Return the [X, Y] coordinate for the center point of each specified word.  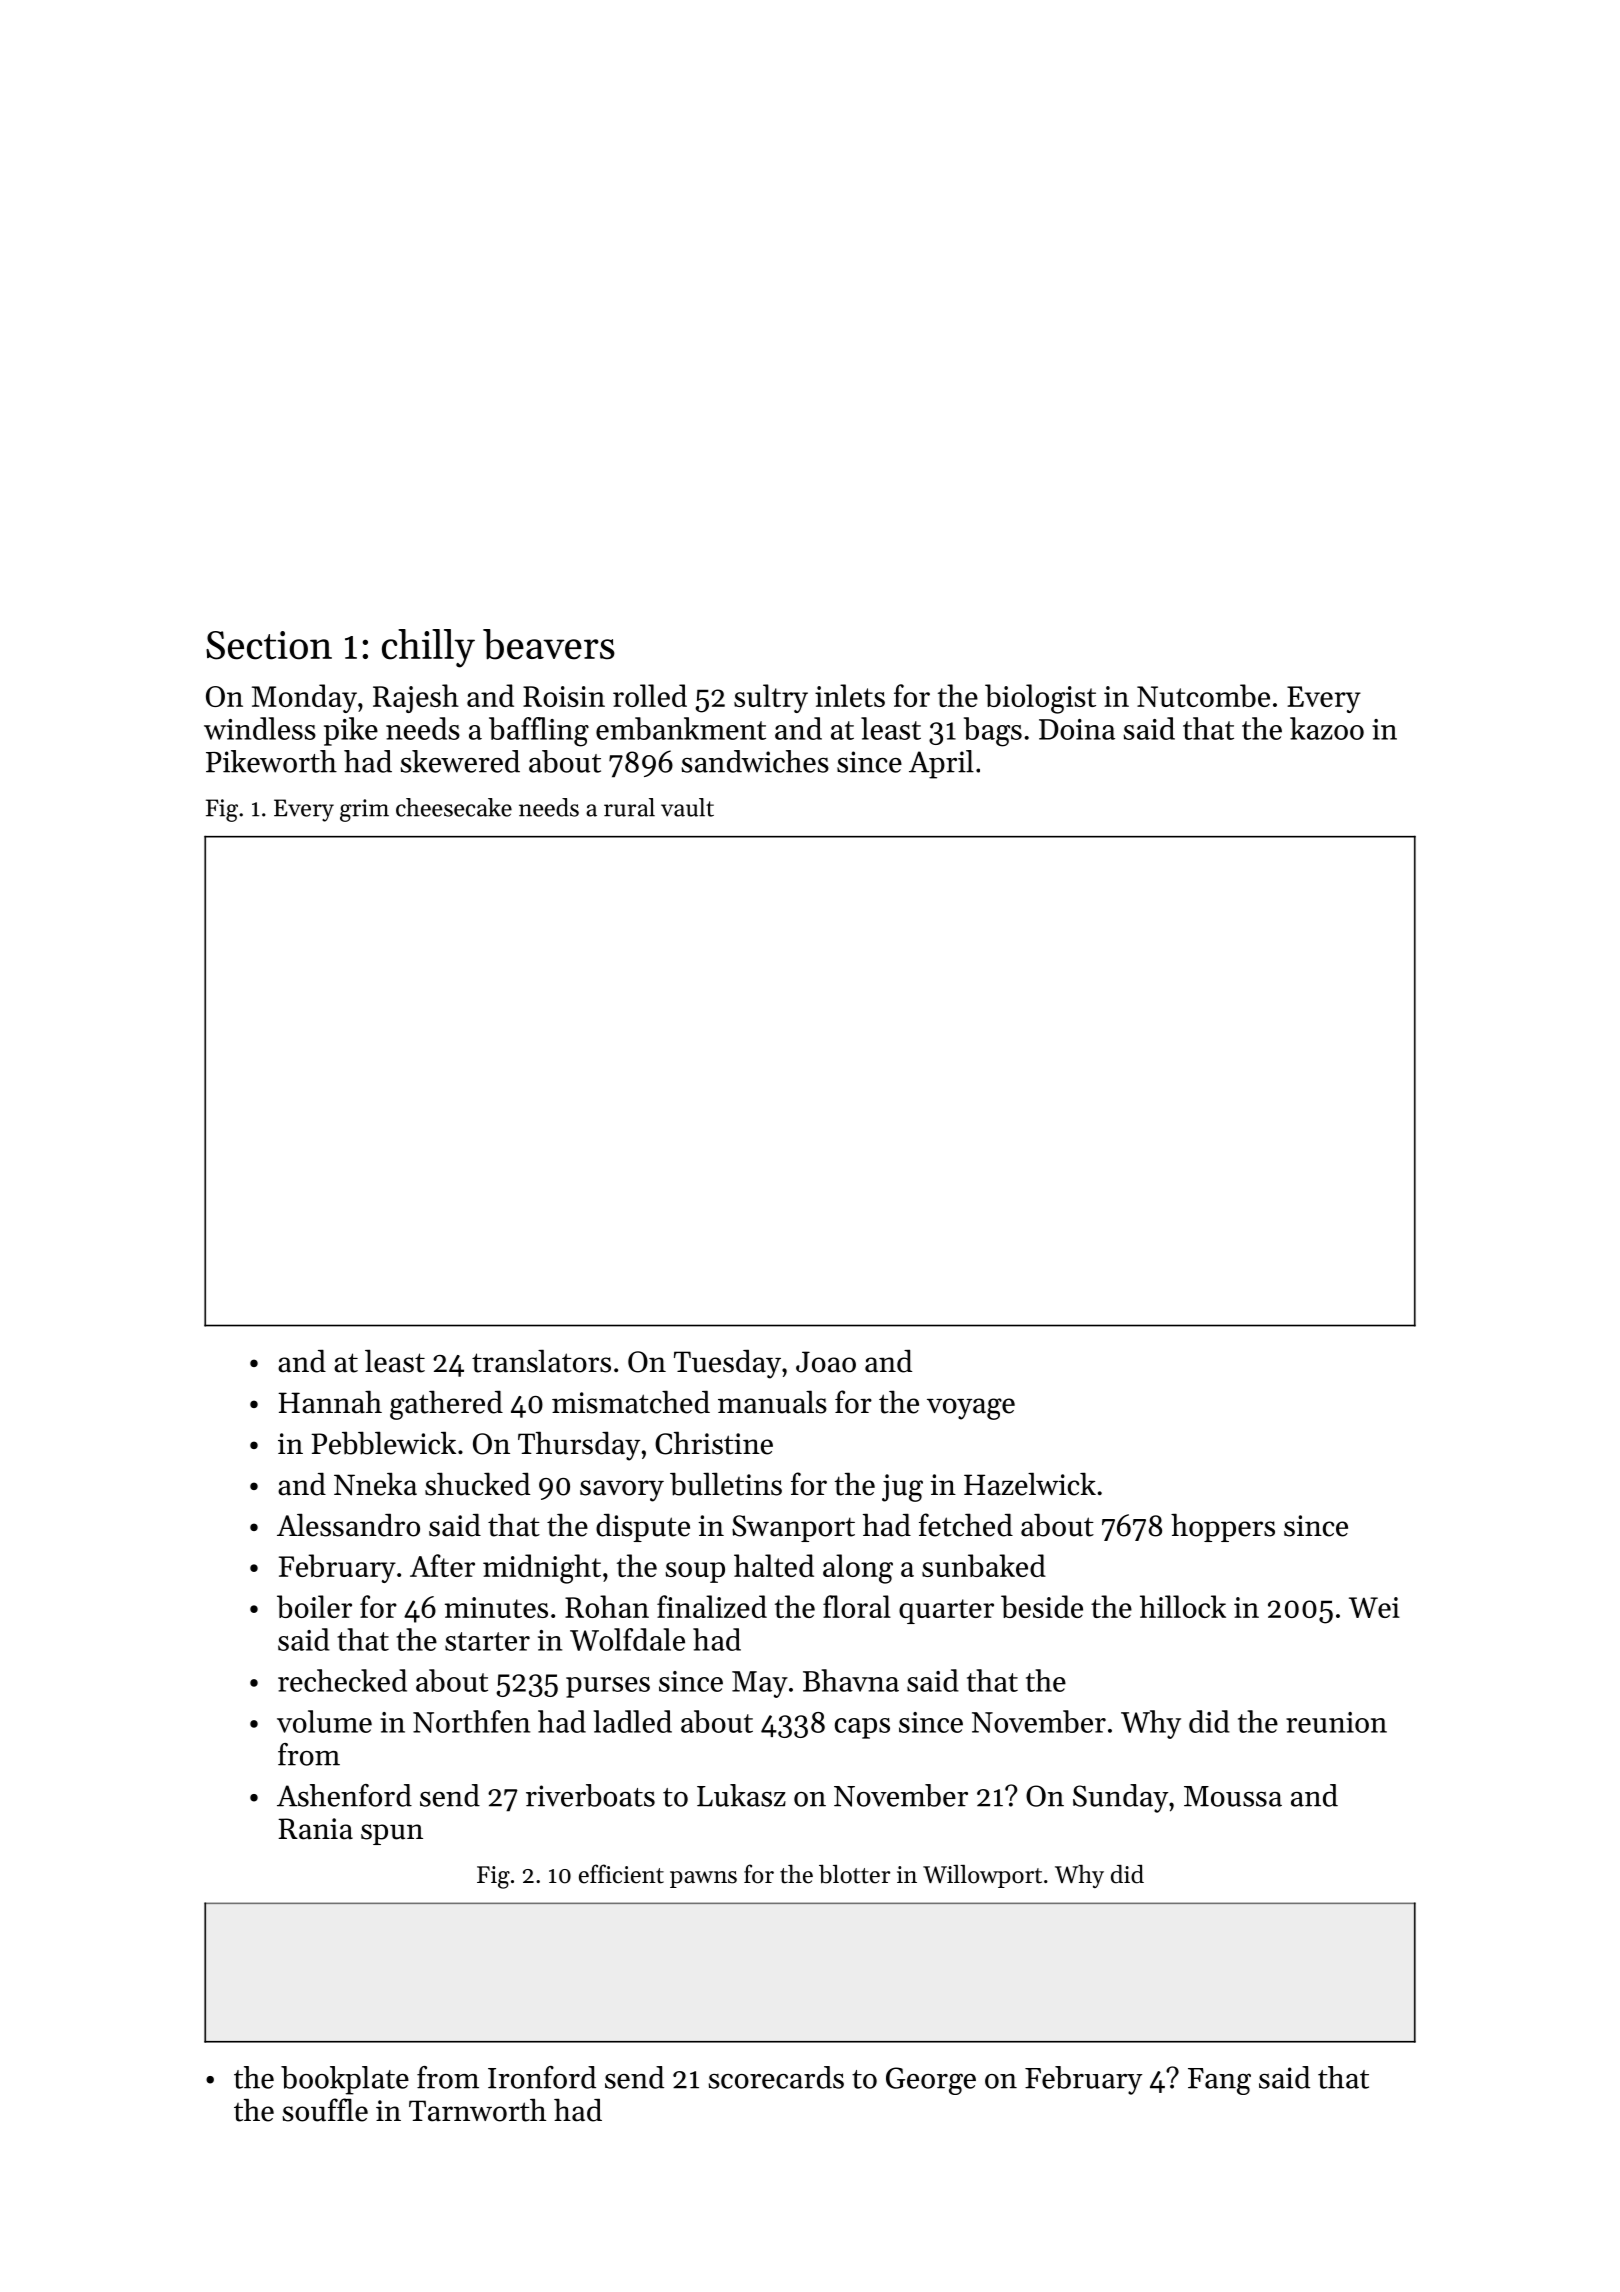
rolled [650, 695]
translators [541, 1361]
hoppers [1223, 1527]
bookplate [345, 2080]
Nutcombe [1203, 695]
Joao [826, 1362]
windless [260, 728]
